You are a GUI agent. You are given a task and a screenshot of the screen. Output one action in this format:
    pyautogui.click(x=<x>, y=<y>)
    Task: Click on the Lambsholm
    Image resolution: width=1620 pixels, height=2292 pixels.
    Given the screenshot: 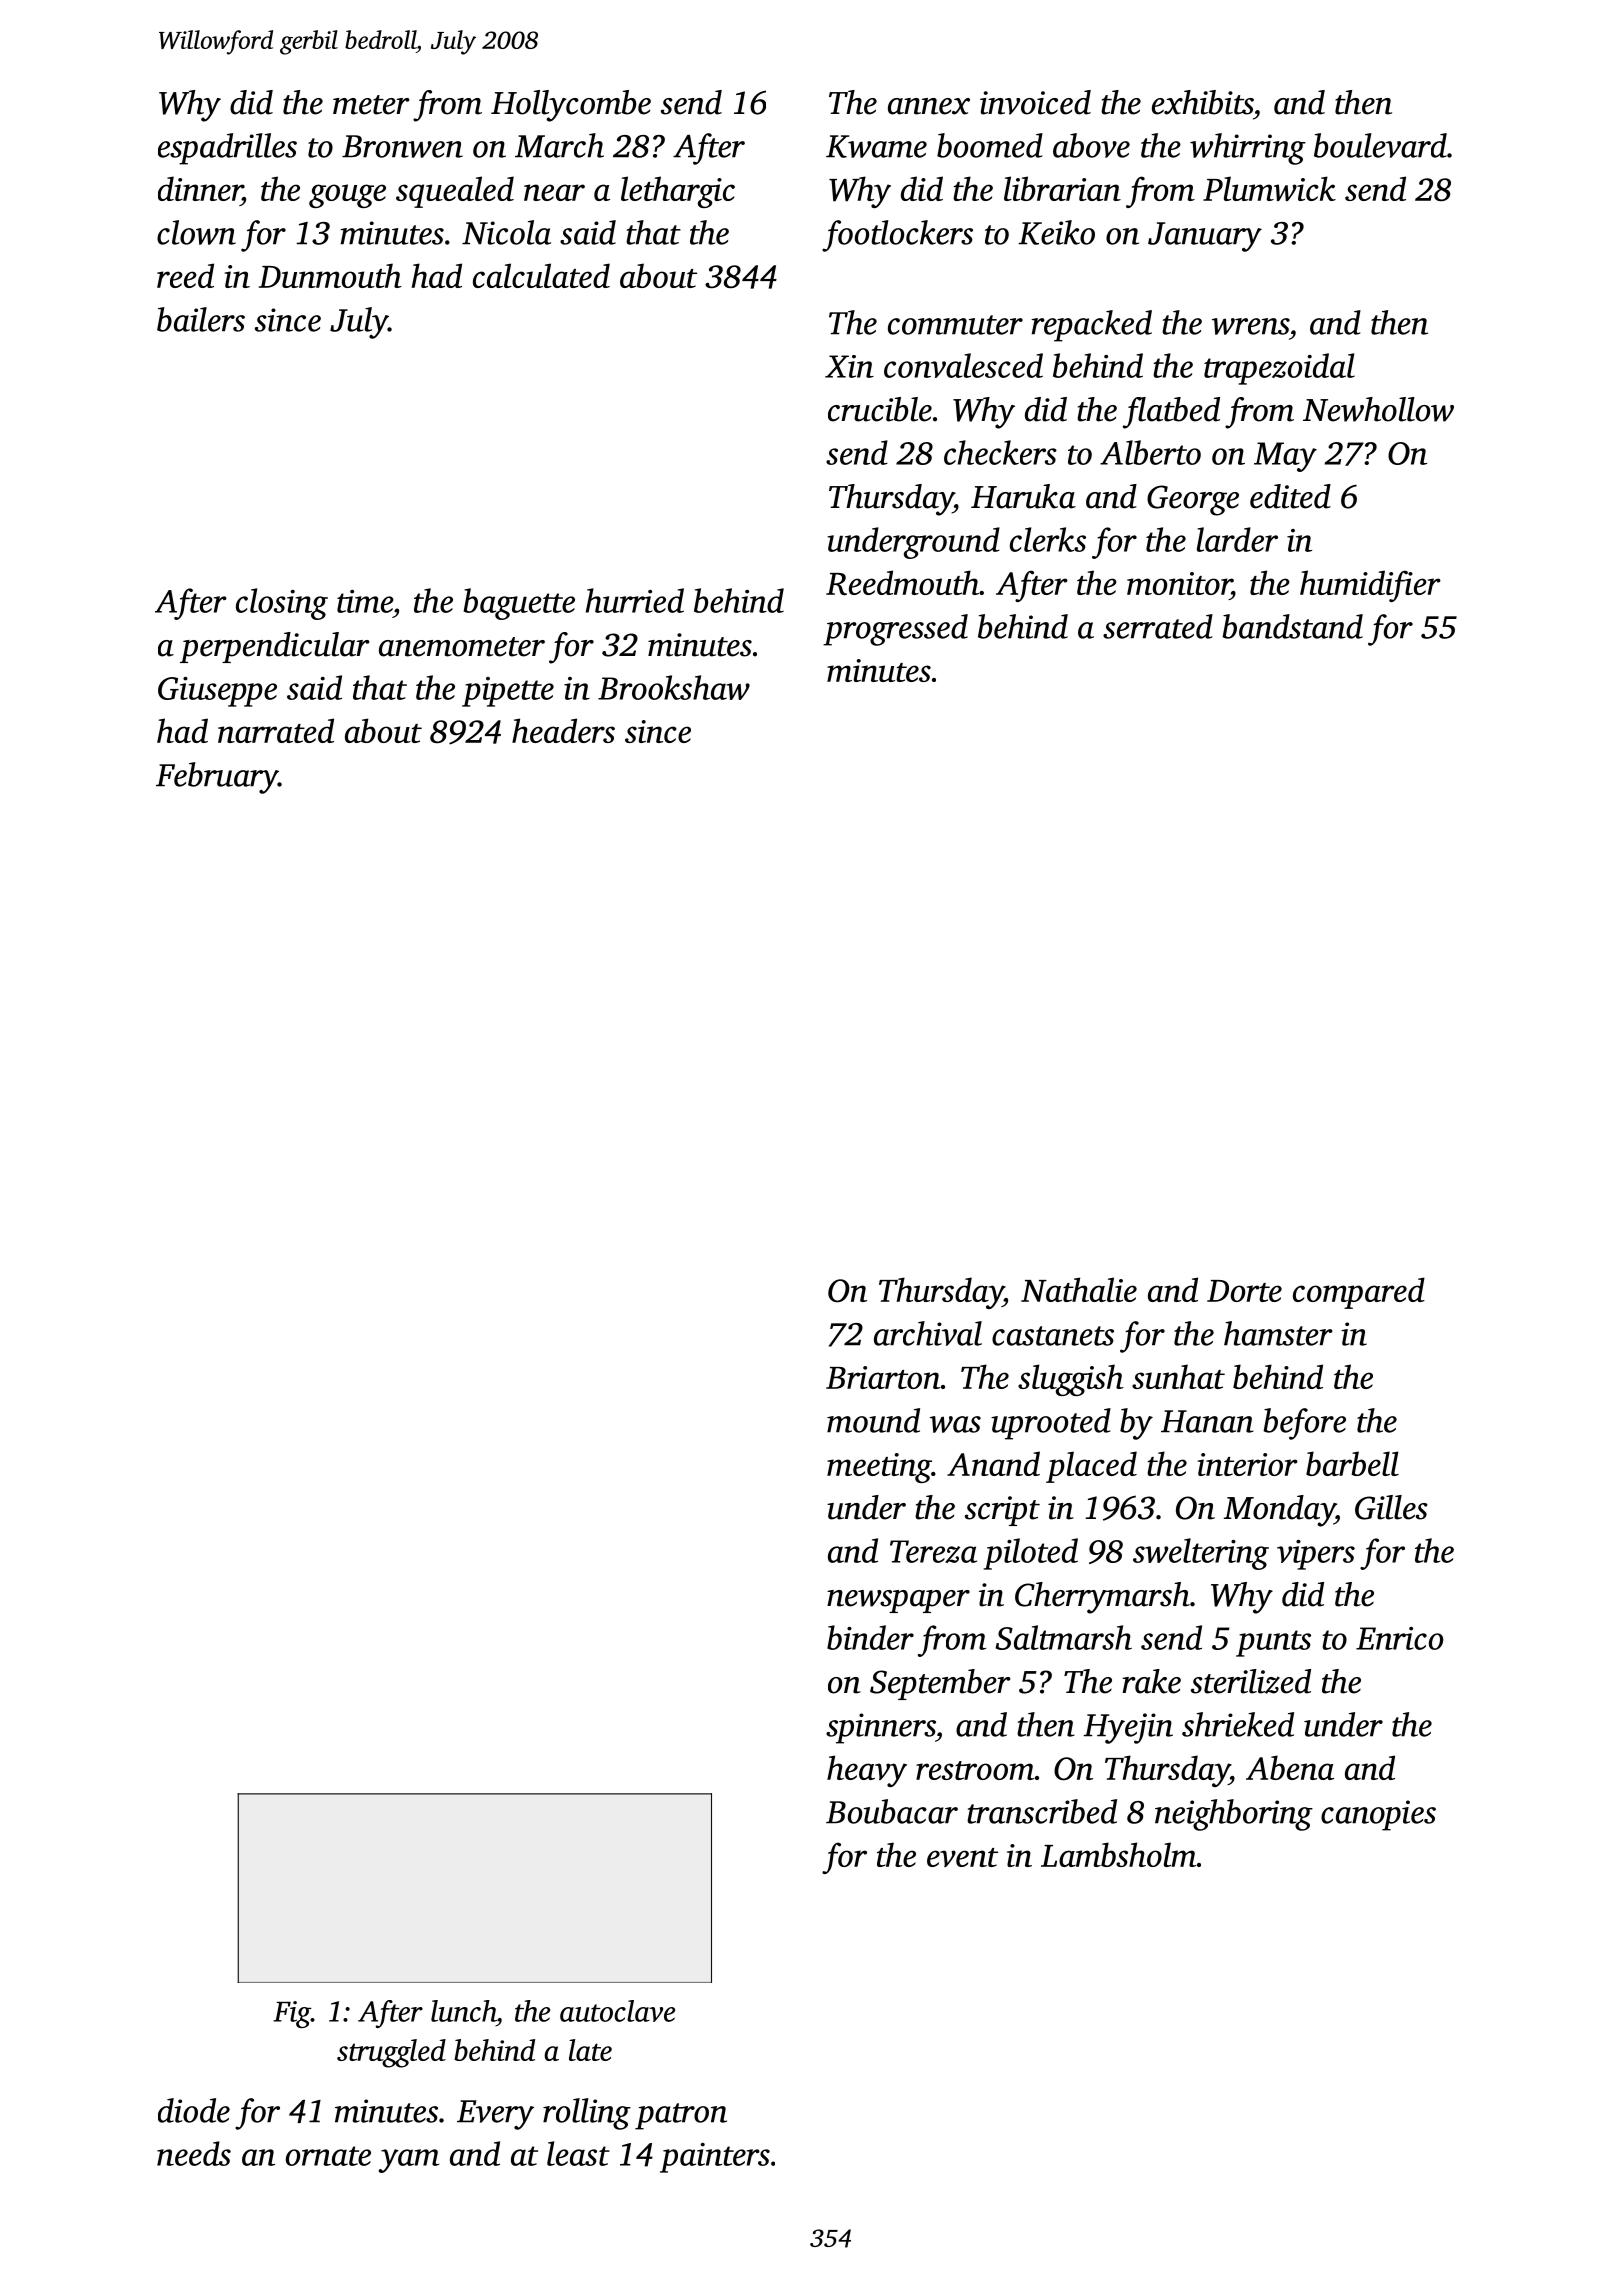 What is the action you would take?
    pyautogui.click(x=1119, y=1854)
